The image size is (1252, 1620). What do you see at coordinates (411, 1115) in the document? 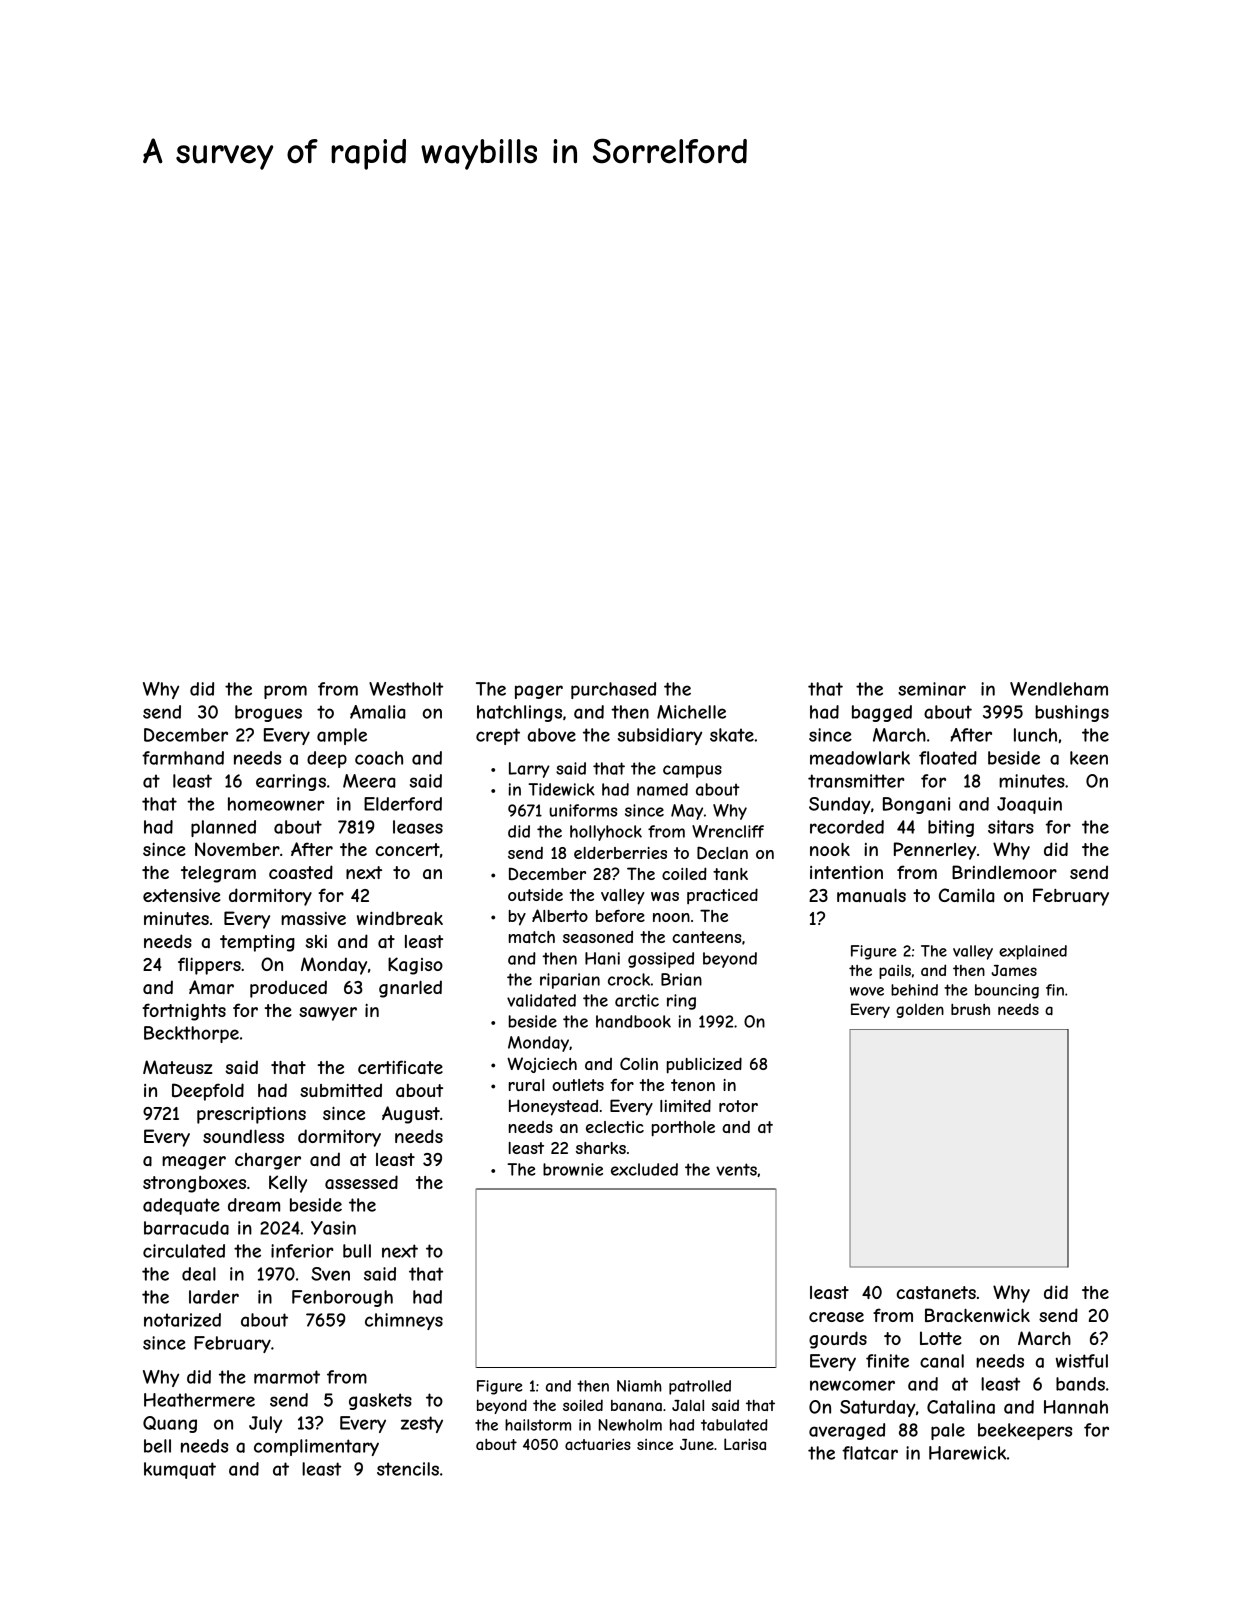
I see `August` at bounding box center [411, 1115].
